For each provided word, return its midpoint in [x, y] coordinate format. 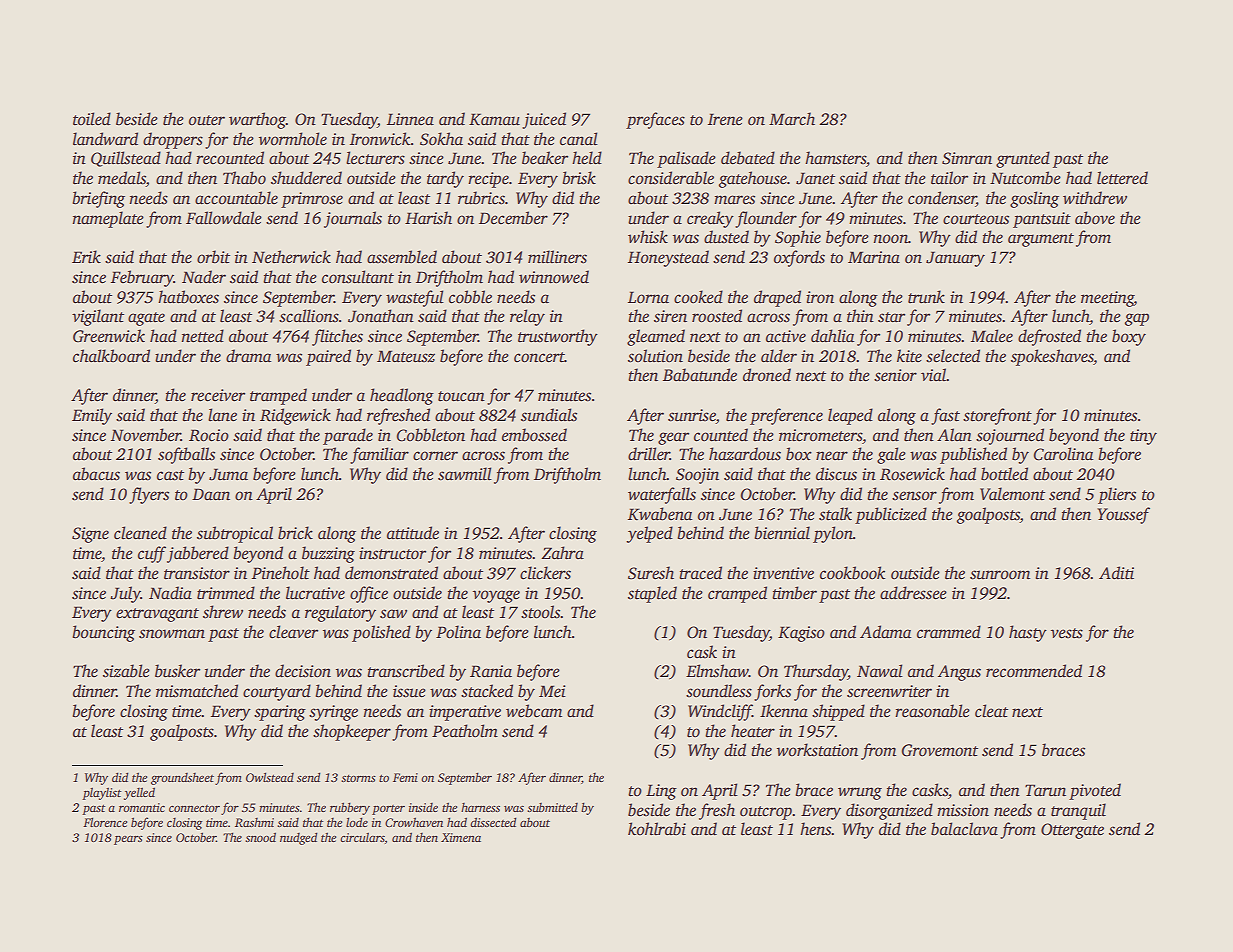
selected [953, 356]
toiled [92, 119]
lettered [1122, 178]
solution [655, 356]
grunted [1023, 159]
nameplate [108, 219]
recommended [1034, 671]
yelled [139, 793]
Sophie [798, 238]
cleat [991, 711]
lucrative [315, 593]
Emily [92, 416]
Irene [725, 119]
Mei [552, 691]
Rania [491, 671]
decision [303, 671]
